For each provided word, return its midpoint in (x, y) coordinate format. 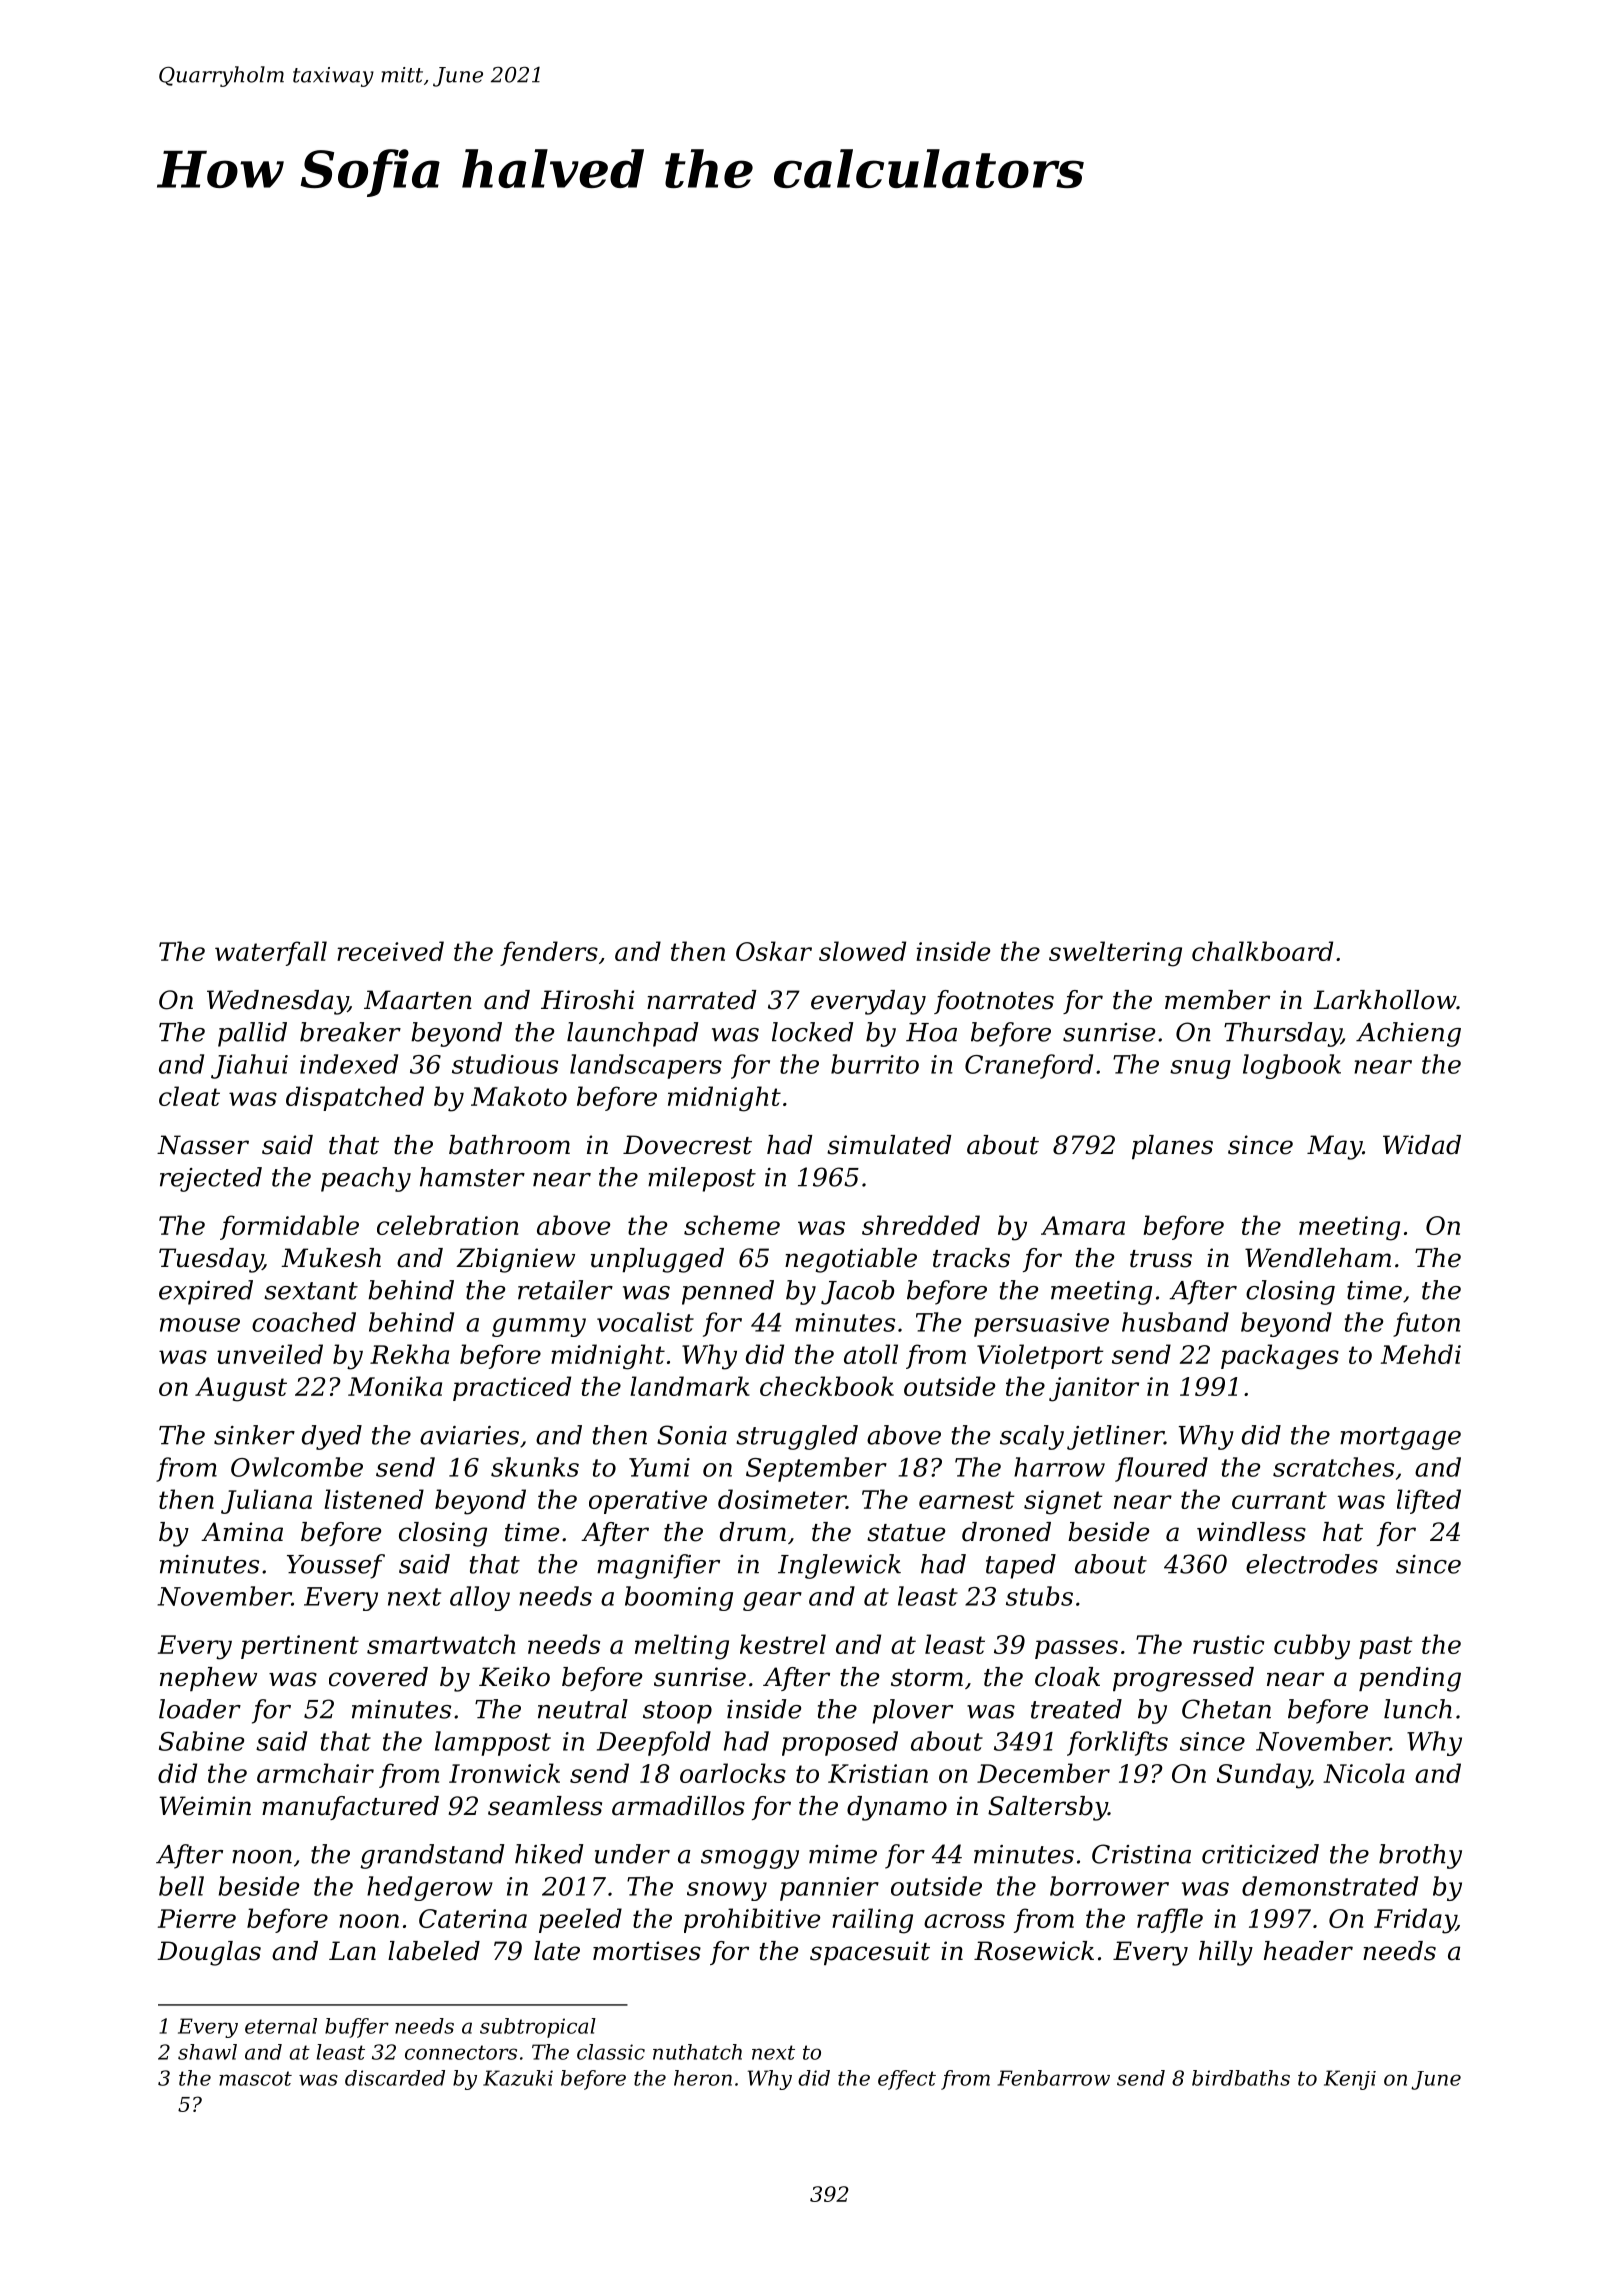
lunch (1418, 1709)
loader (200, 1709)
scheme (732, 1225)
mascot (255, 2078)
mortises (647, 1951)
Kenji (1350, 2080)
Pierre (197, 1918)
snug (1200, 1069)
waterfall (271, 953)
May (1334, 1147)
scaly (1032, 1437)
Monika (395, 1386)
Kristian (878, 1773)
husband (1175, 1322)
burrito (875, 1064)
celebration (447, 1225)
